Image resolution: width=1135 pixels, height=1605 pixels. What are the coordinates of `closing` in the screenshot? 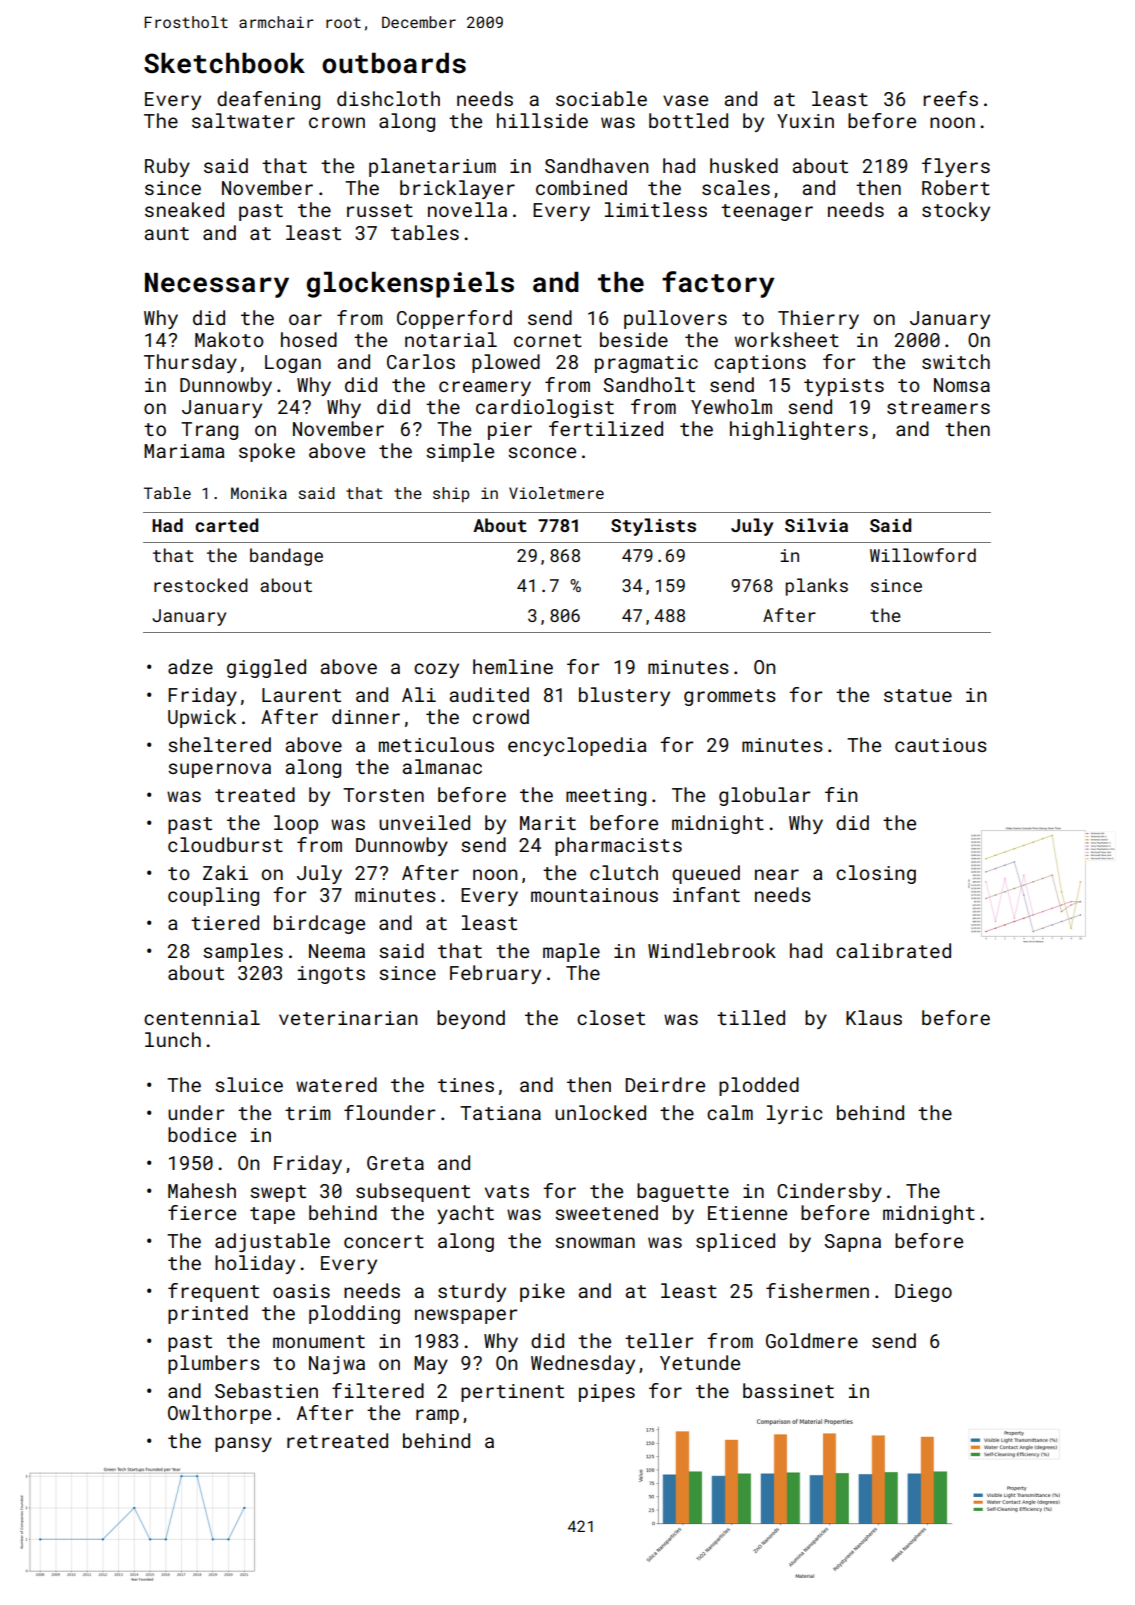 It's located at (876, 874).
